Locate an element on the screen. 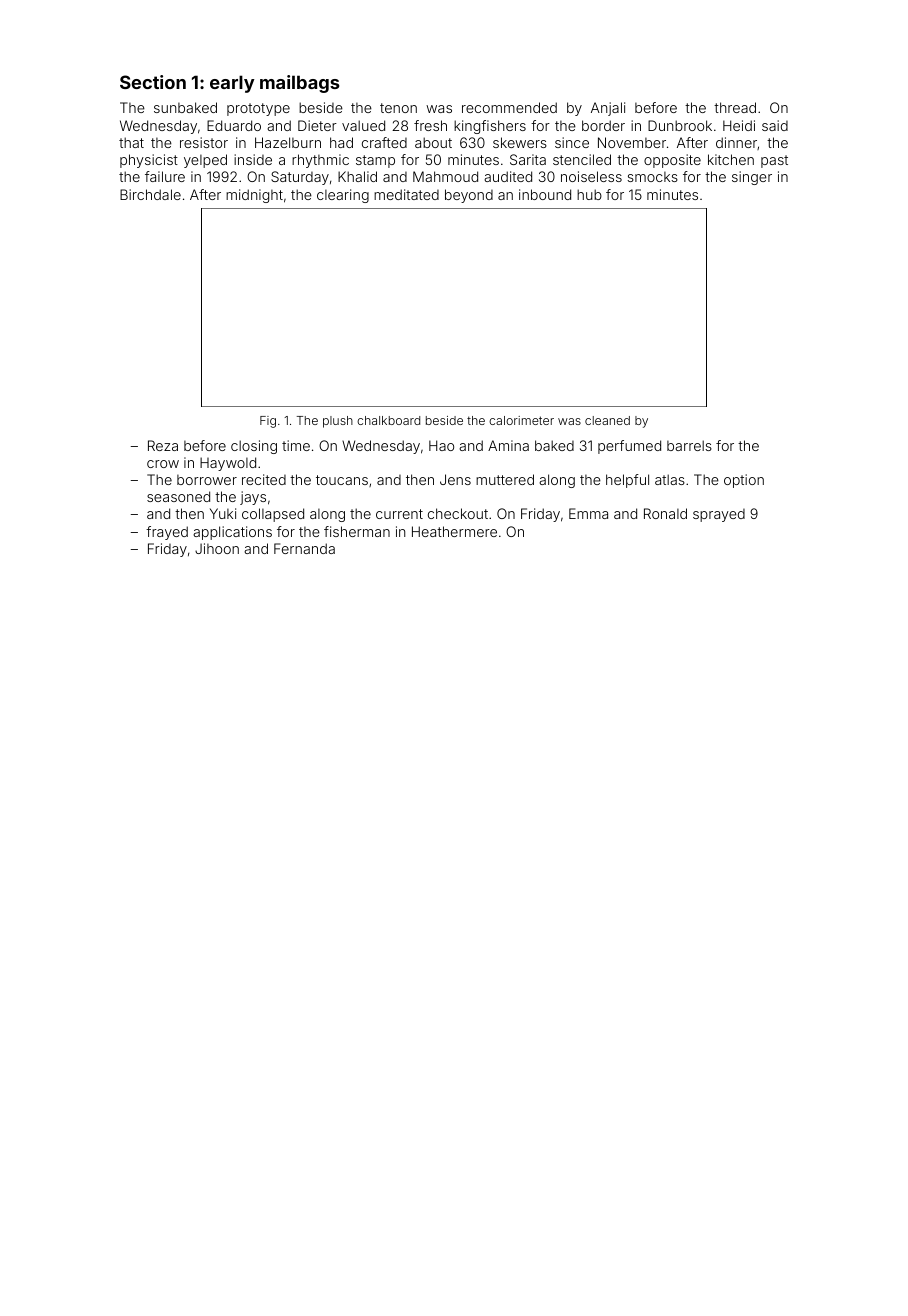  tenon is located at coordinates (398, 108).
